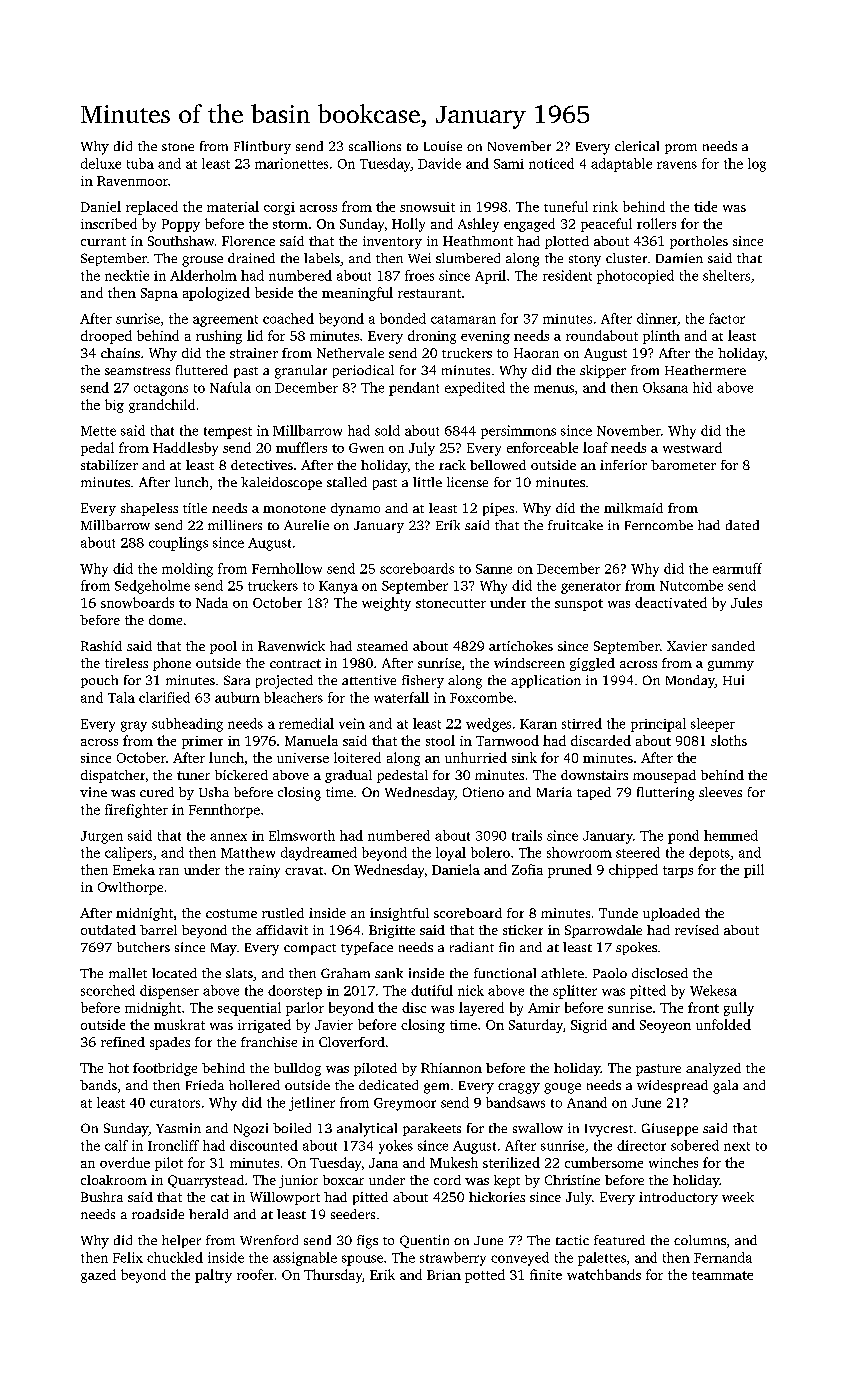 This image has width=849, height=1400. I want to click on Usha, so click(214, 792).
